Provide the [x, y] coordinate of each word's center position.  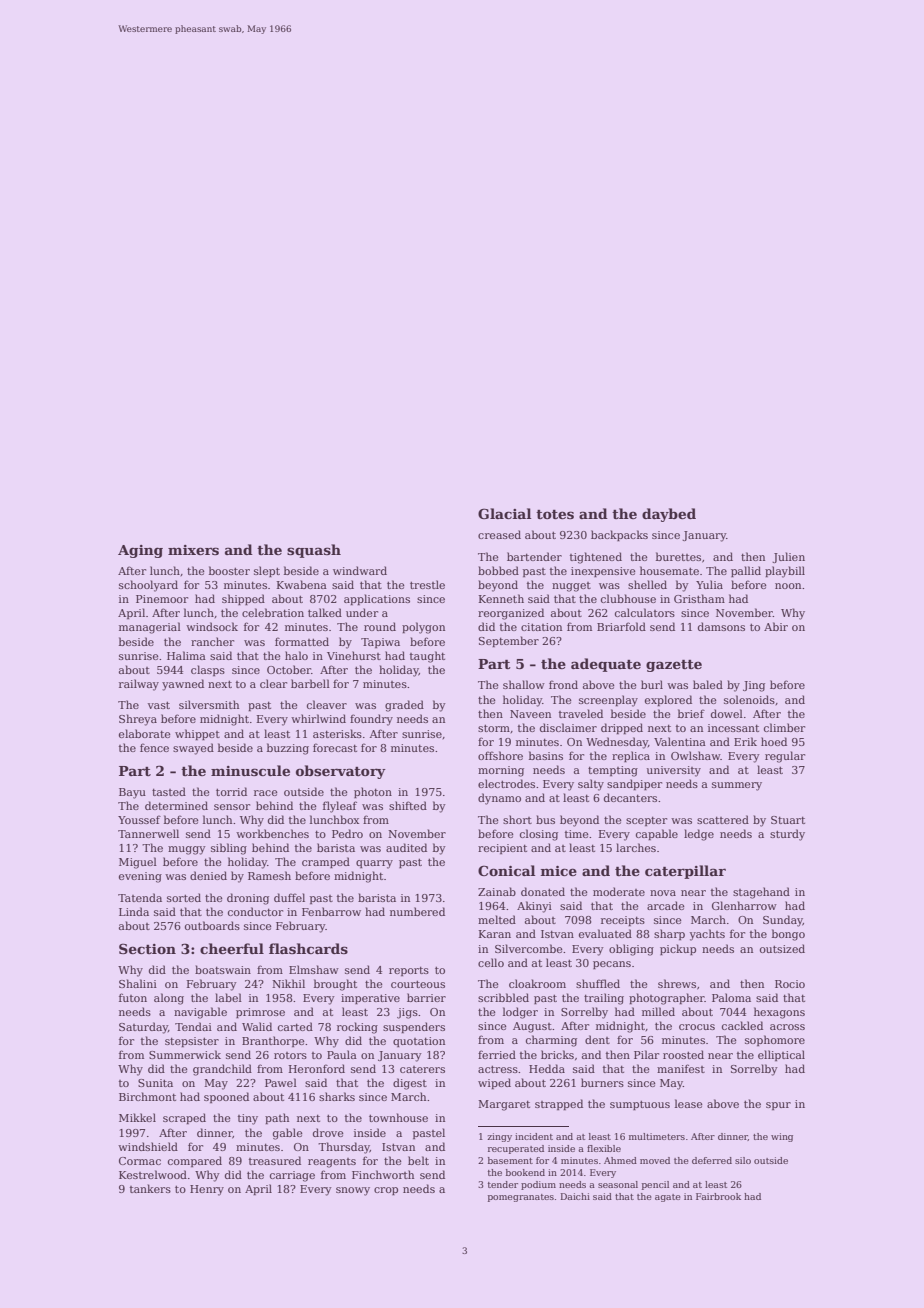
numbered [417, 911]
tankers [150, 1188]
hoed [774, 741]
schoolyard [148, 586]
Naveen [530, 714]
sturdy [787, 835]
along [169, 999]
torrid [231, 791]
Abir [776, 626]
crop [386, 1191]
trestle [427, 584]
